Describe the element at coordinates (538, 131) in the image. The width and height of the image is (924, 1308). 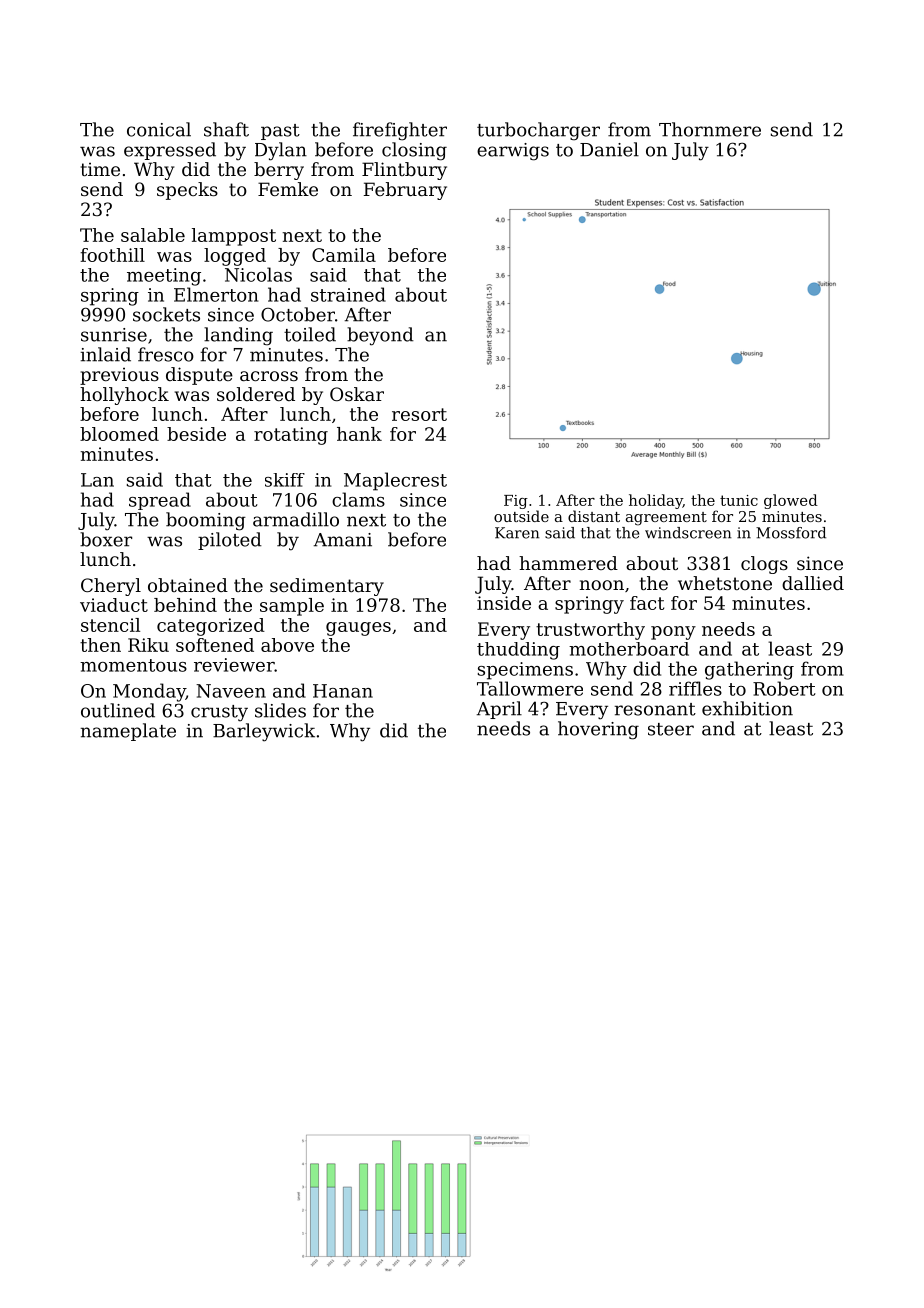
I see `turbocharger` at that location.
